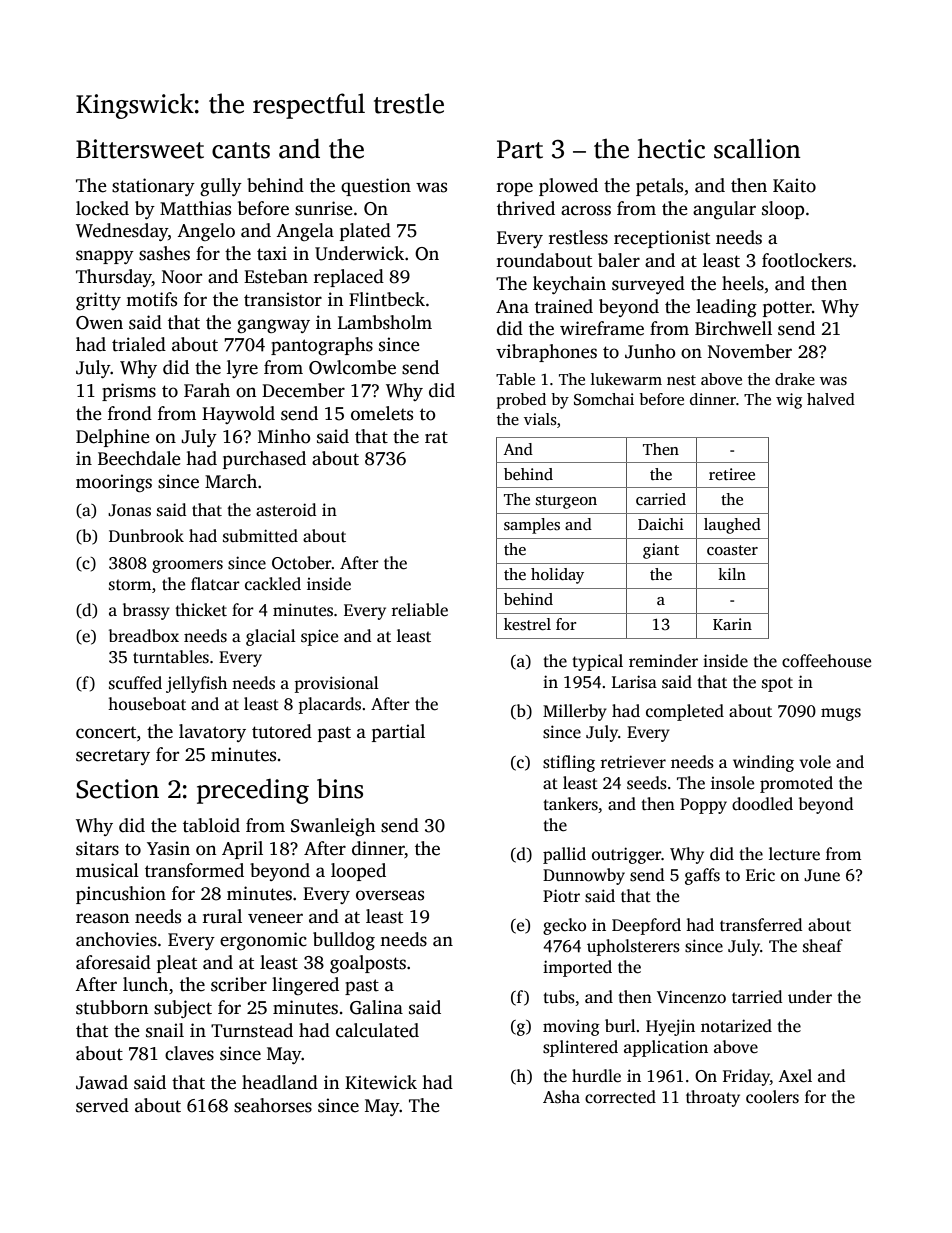  Describe the element at coordinates (826, 661) in the document. I see `coffeehouse` at that location.
